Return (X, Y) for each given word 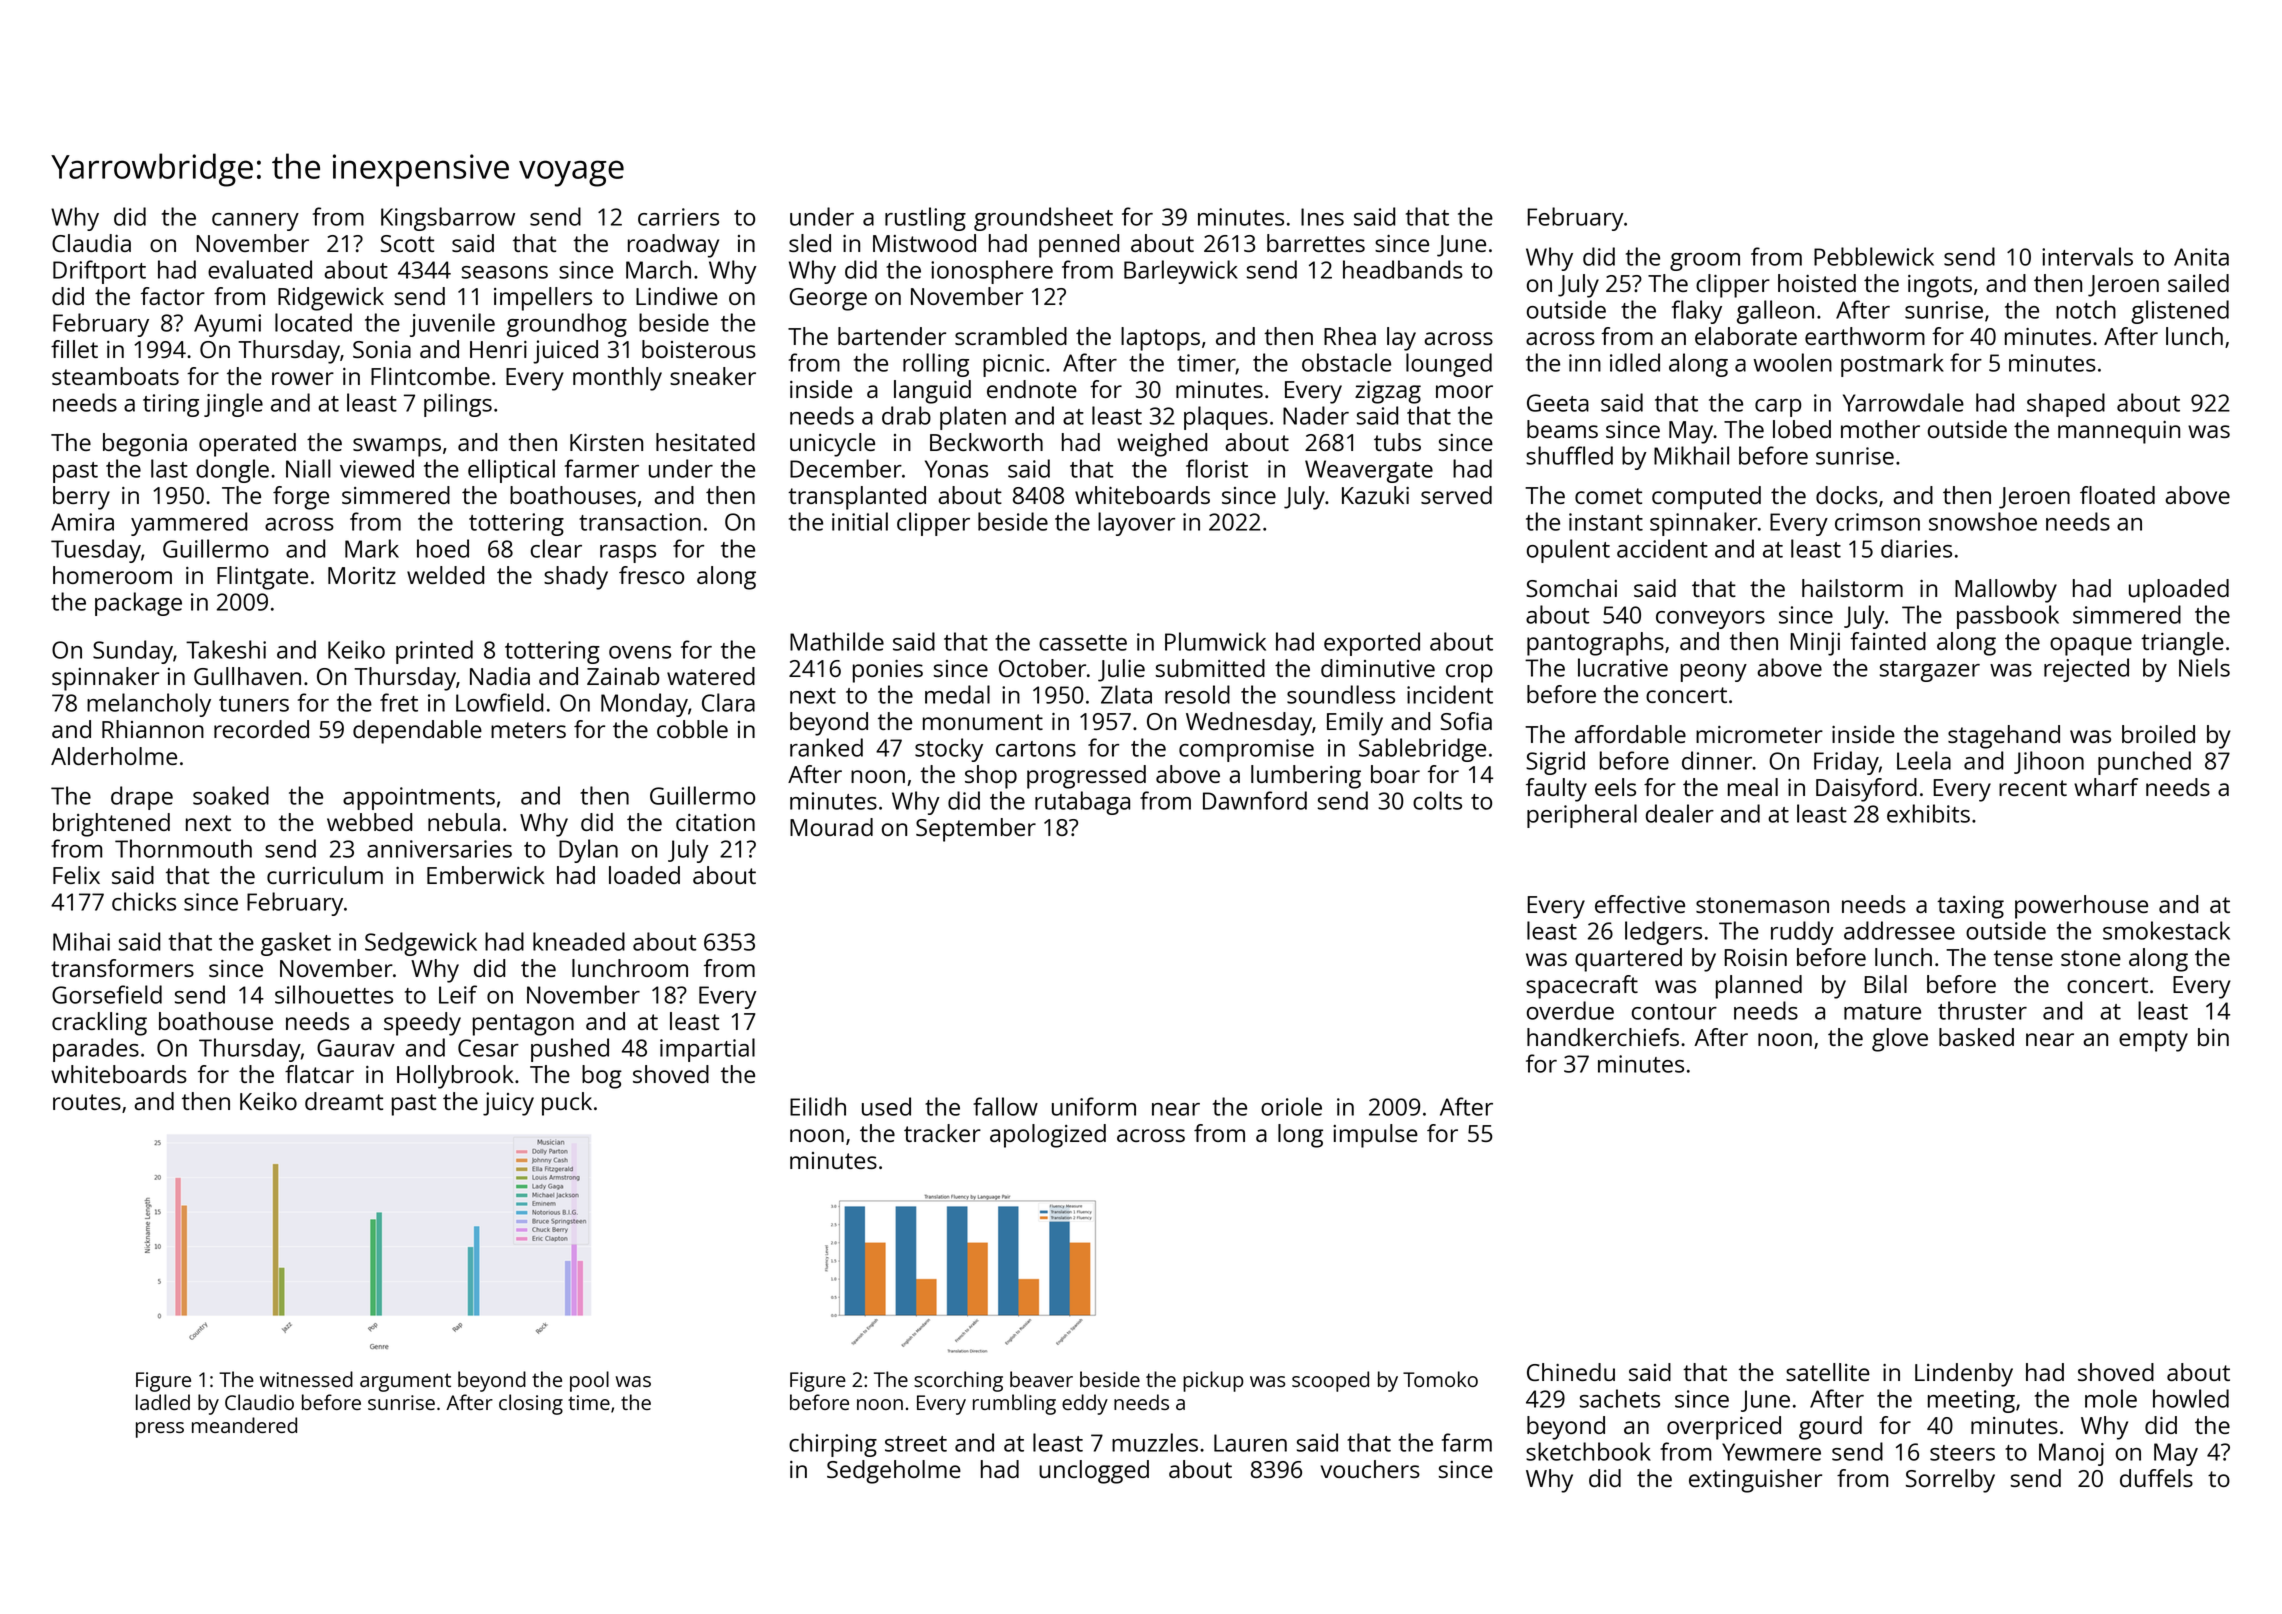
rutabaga (1082, 803)
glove (1900, 1040)
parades (96, 1050)
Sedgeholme (894, 1472)
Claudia (91, 243)
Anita (2201, 257)
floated (2117, 495)
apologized (1048, 1136)
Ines (1322, 217)
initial (860, 521)
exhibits (1928, 813)
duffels (2156, 1478)
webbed (369, 822)
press (160, 1430)
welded (445, 575)
